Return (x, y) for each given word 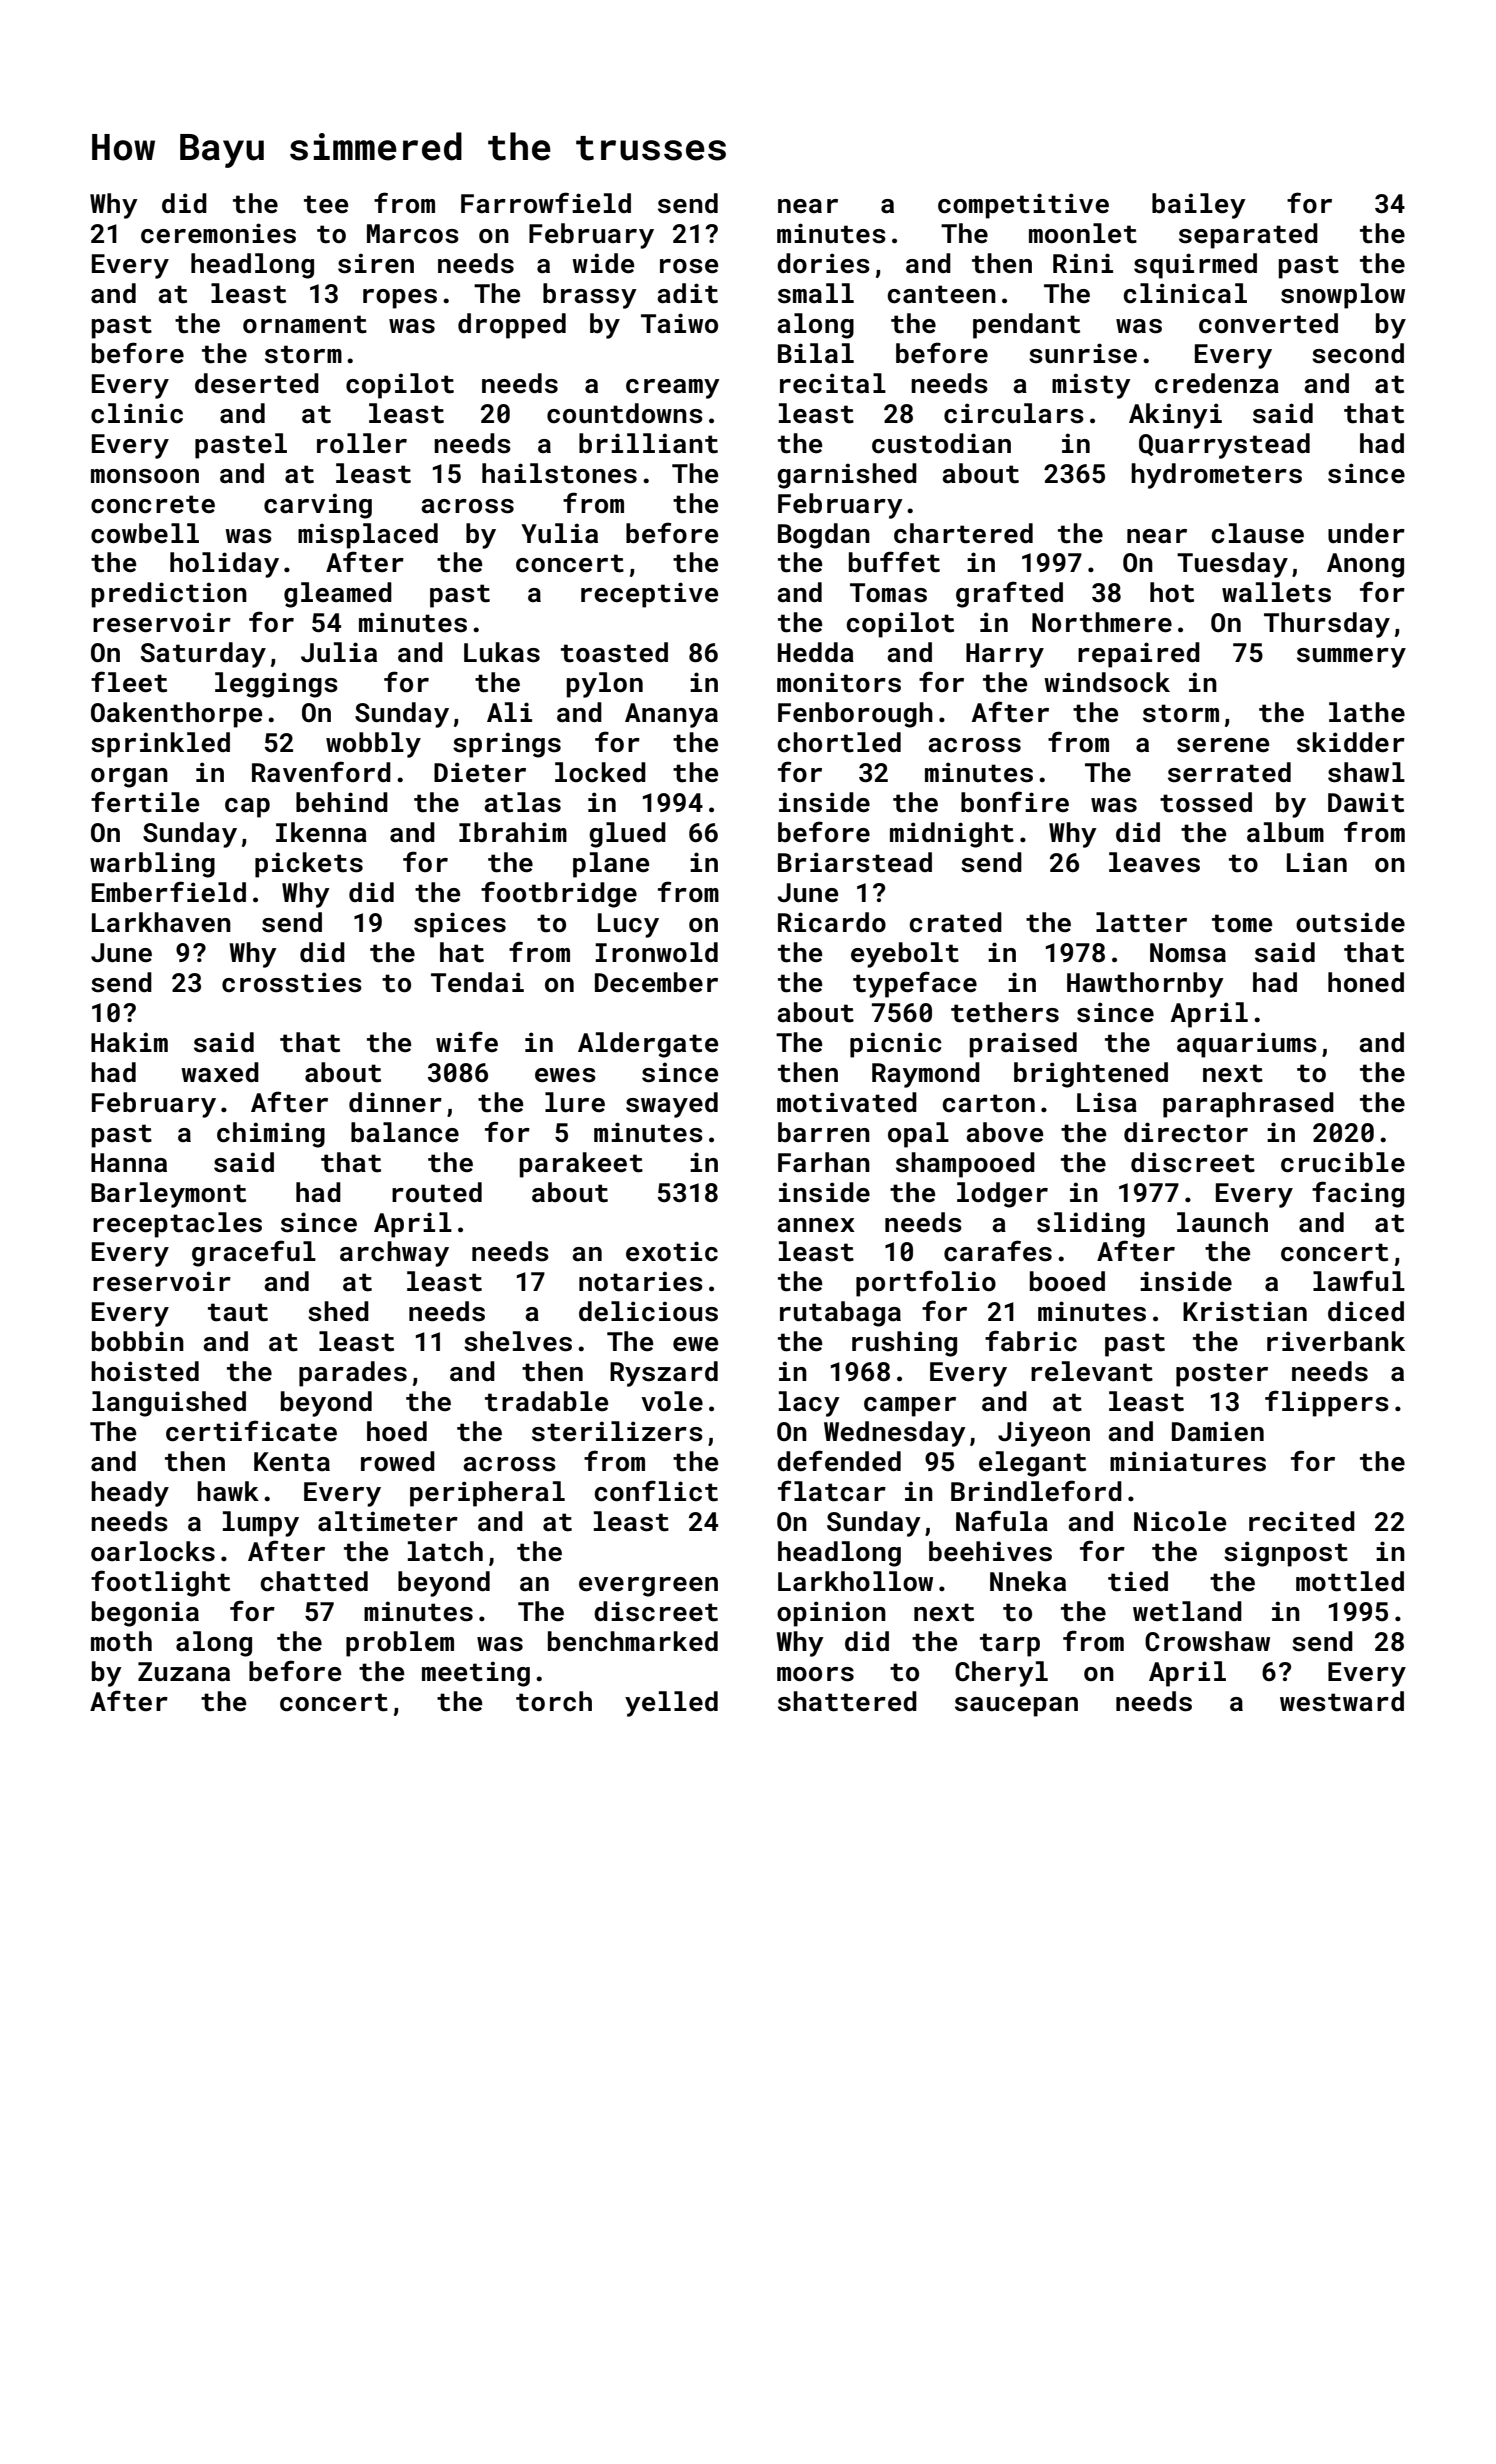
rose (689, 266)
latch (445, 1551)
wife (467, 1041)
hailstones (559, 473)
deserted (257, 383)
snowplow (1343, 296)
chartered (963, 533)
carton (988, 1103)
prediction (169, 595)
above (1004, 1132)
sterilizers (617, 1431)
